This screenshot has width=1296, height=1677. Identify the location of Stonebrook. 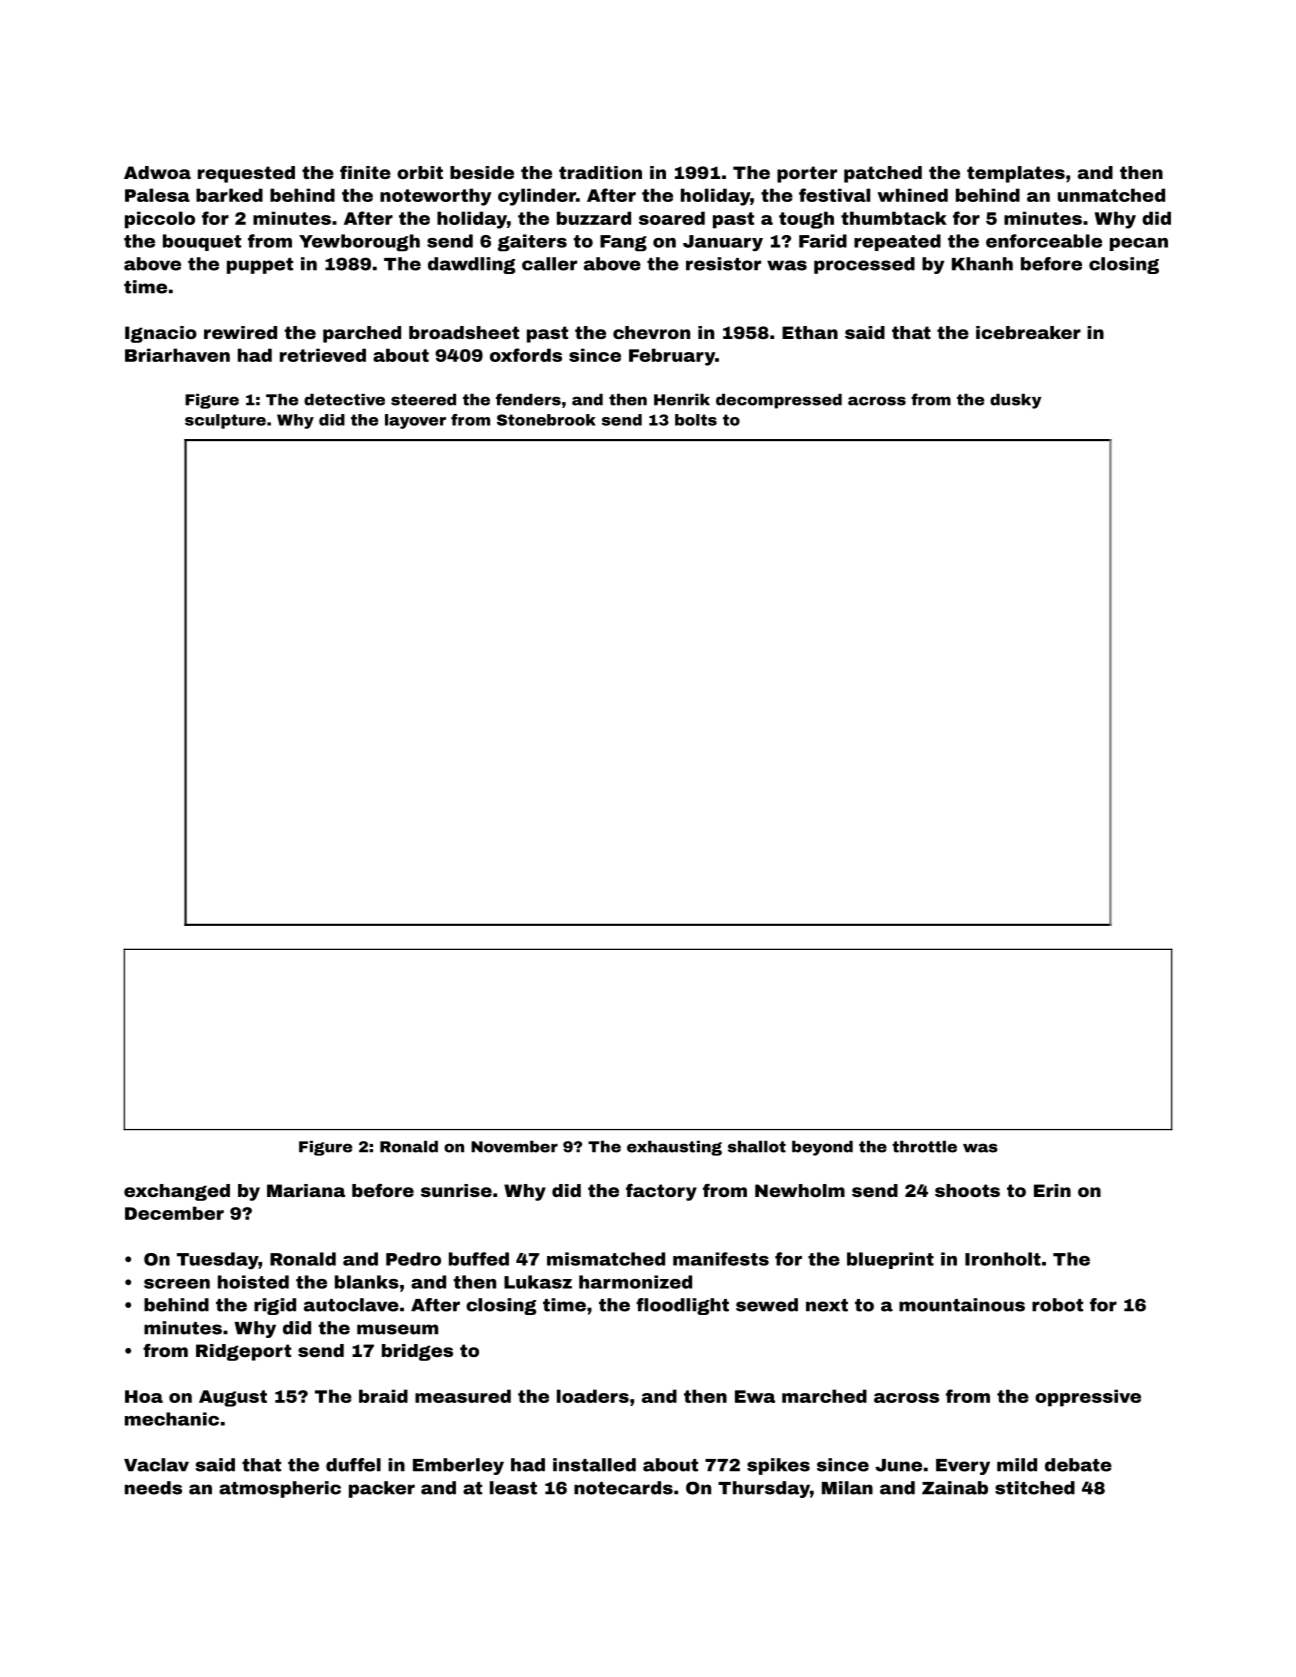
(546, 420).
